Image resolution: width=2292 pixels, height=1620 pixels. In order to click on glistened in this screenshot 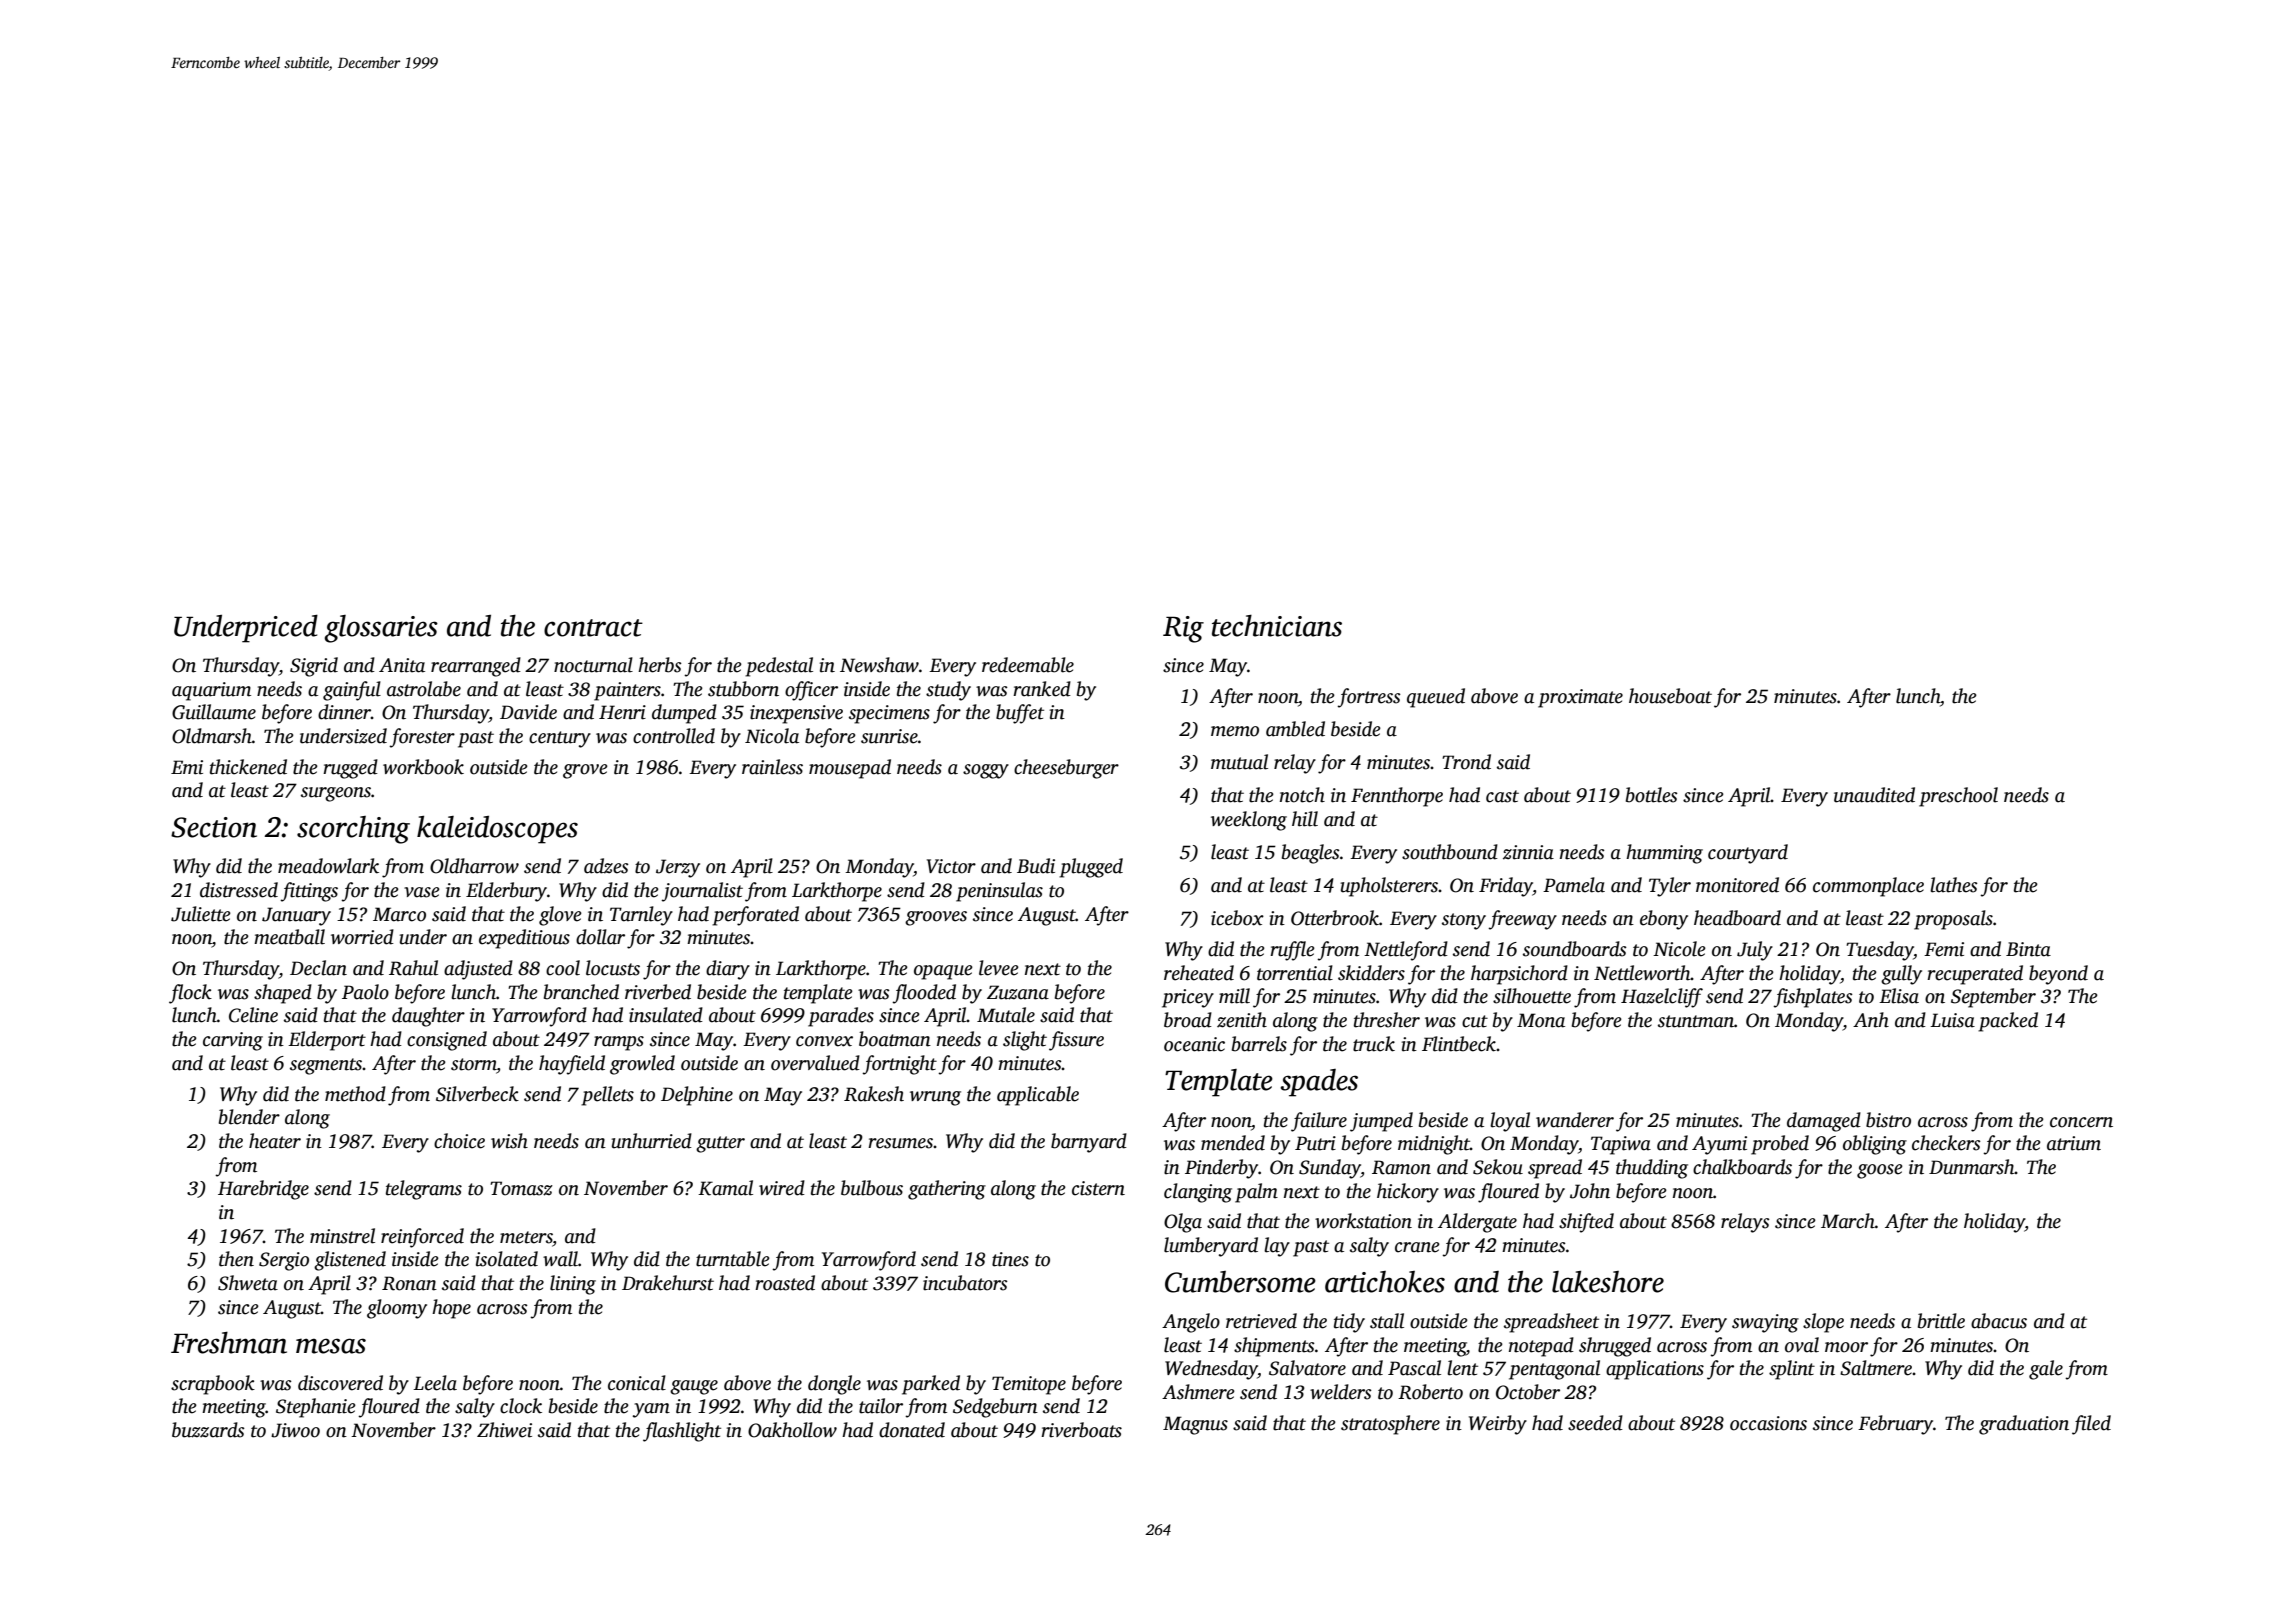, I will do `click(350, 1261)`.
